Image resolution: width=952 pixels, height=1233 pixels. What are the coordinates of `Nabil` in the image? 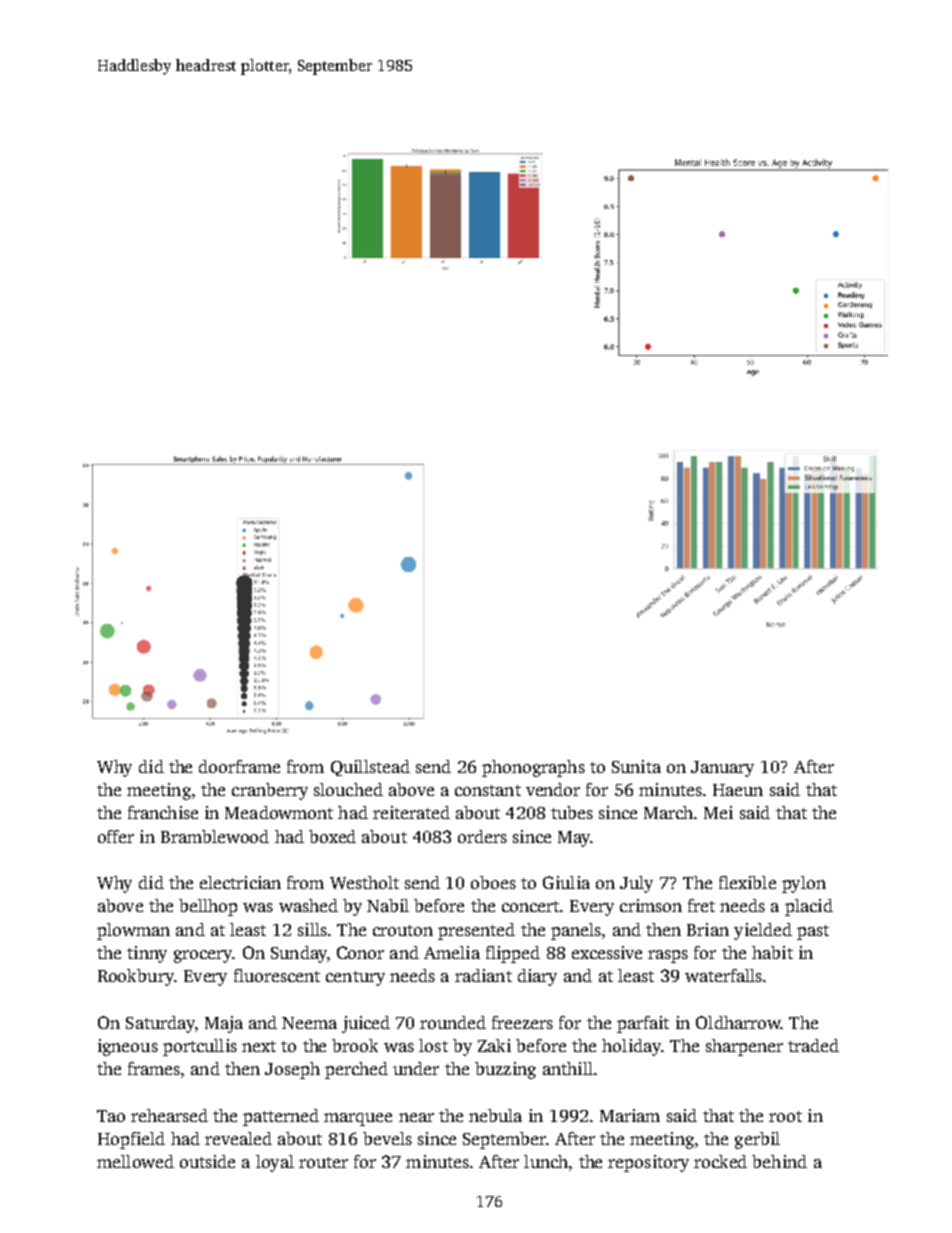 It's located at (388, 905).
